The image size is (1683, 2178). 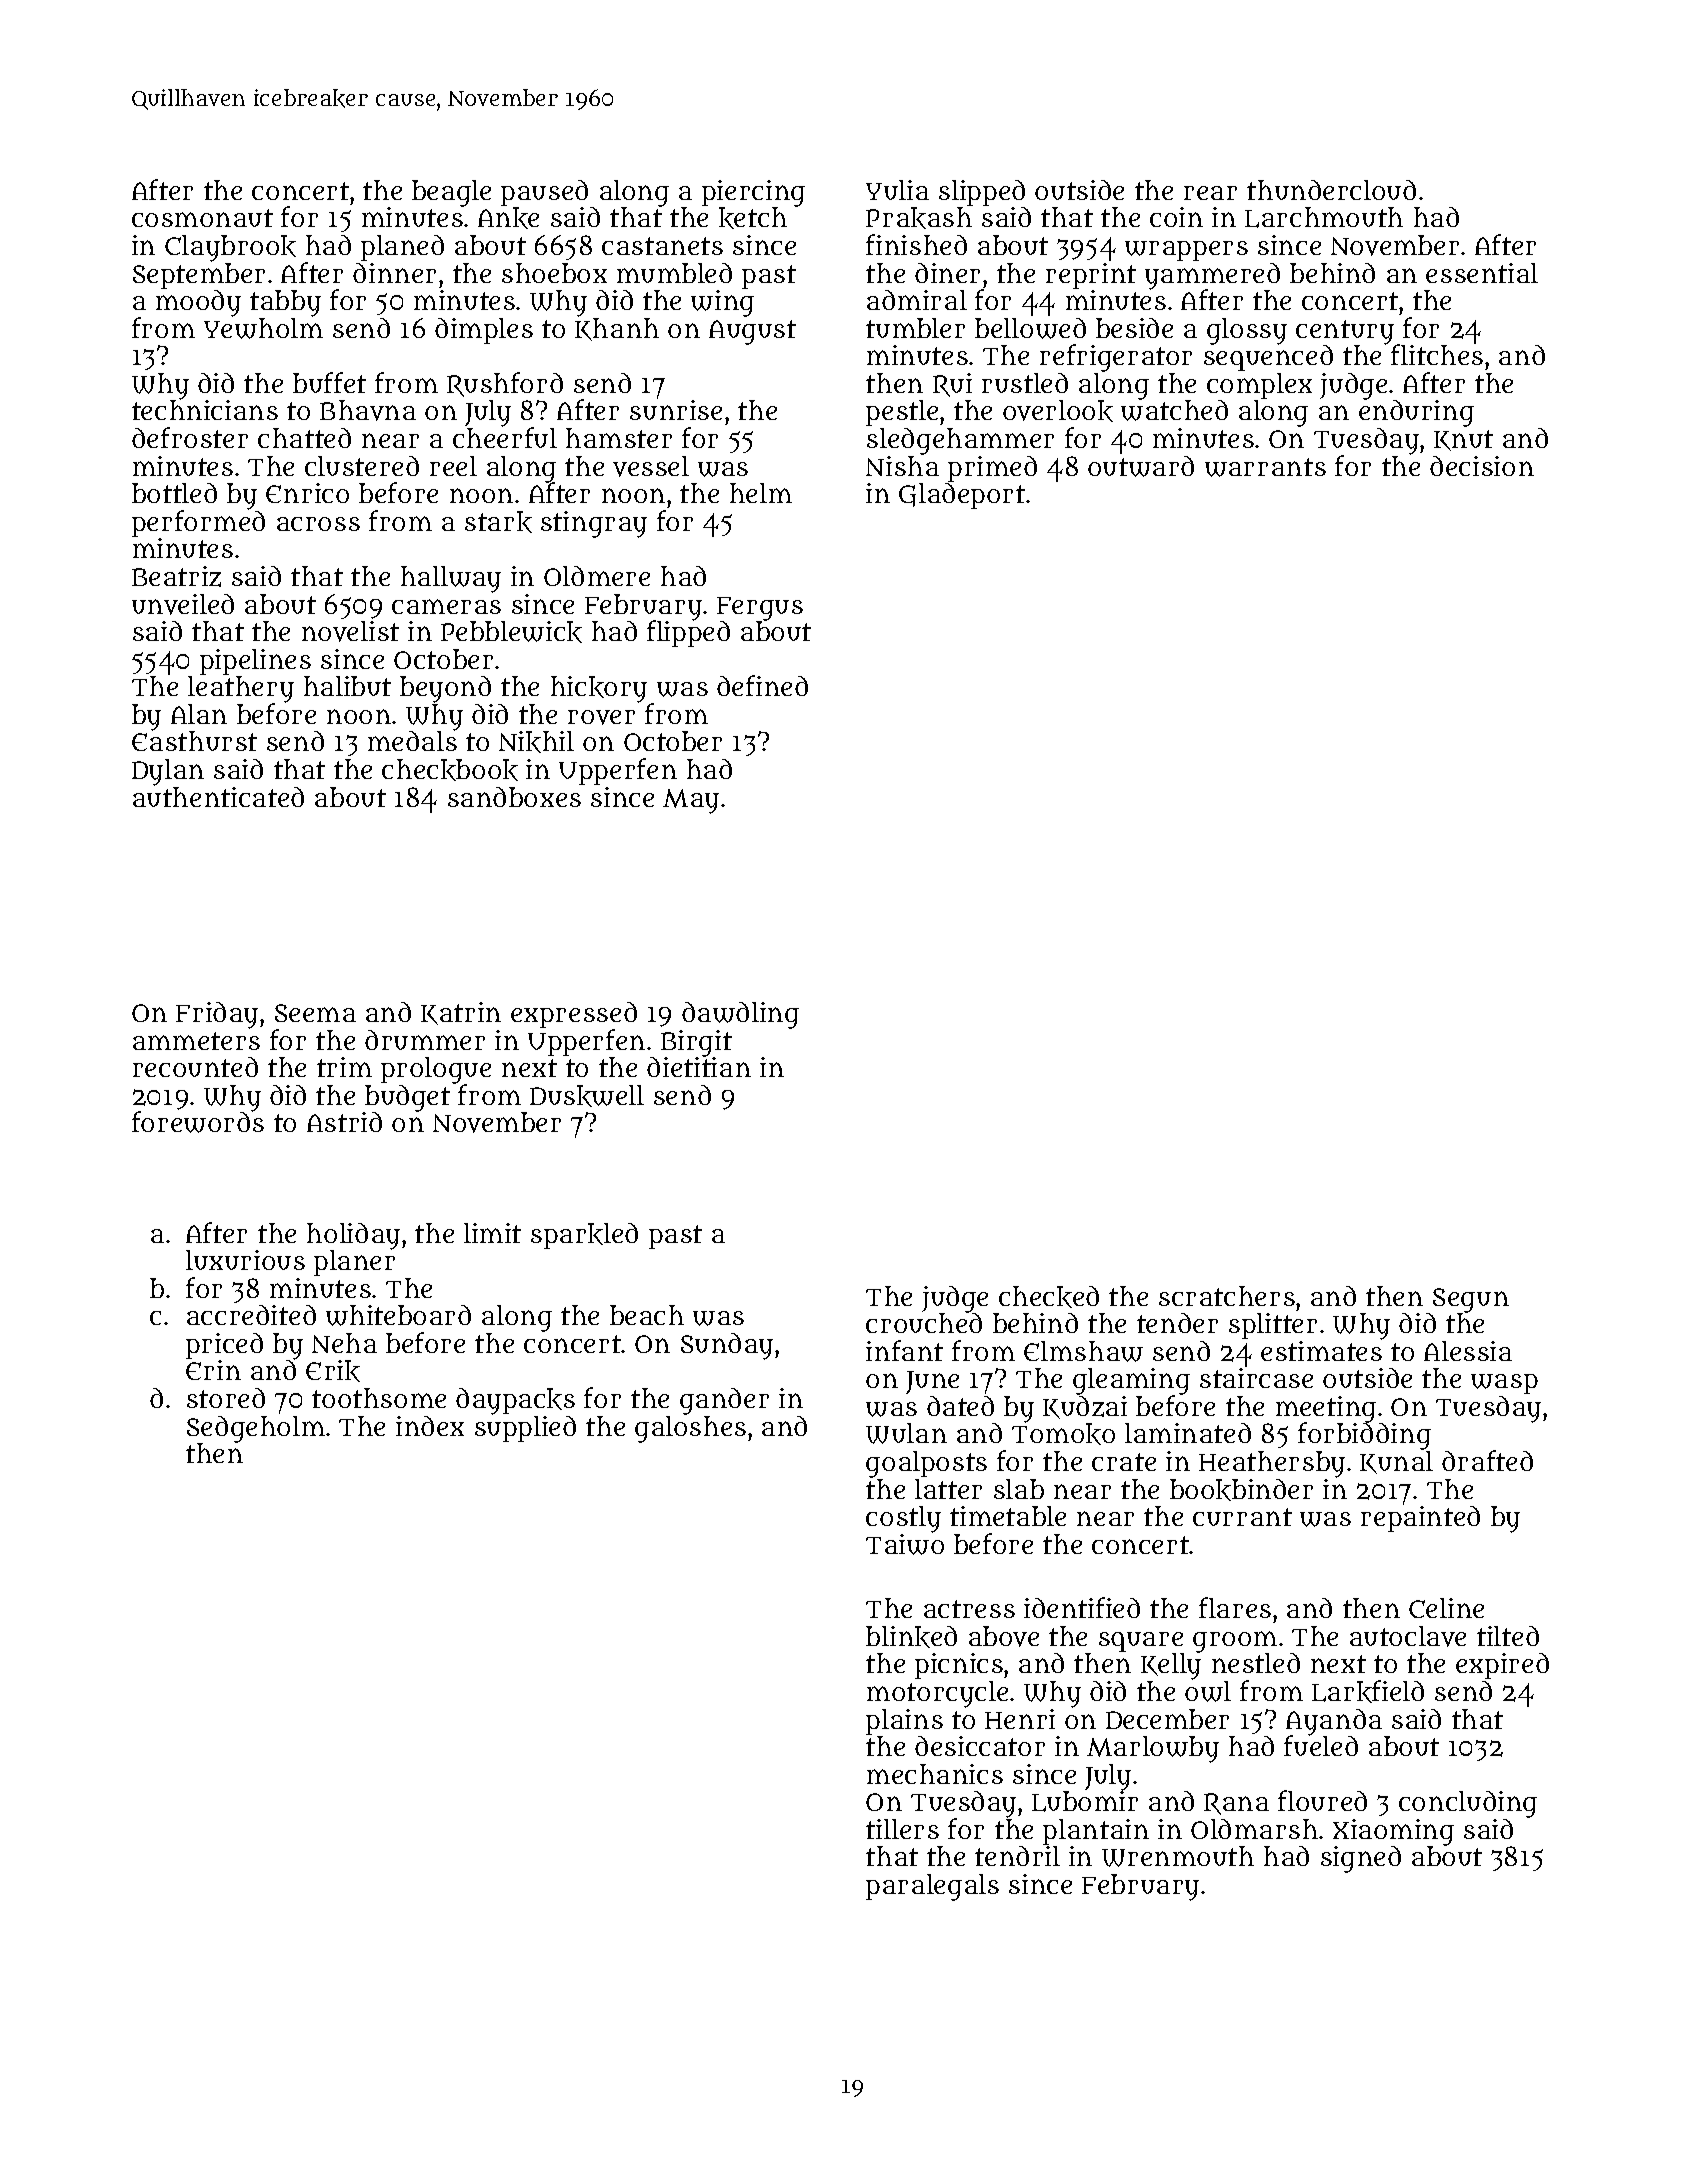 What do you see at coordinates (256, 1429) in the screenshot?
I see `Sedgeholm` at bounding box center [256, 1429].
